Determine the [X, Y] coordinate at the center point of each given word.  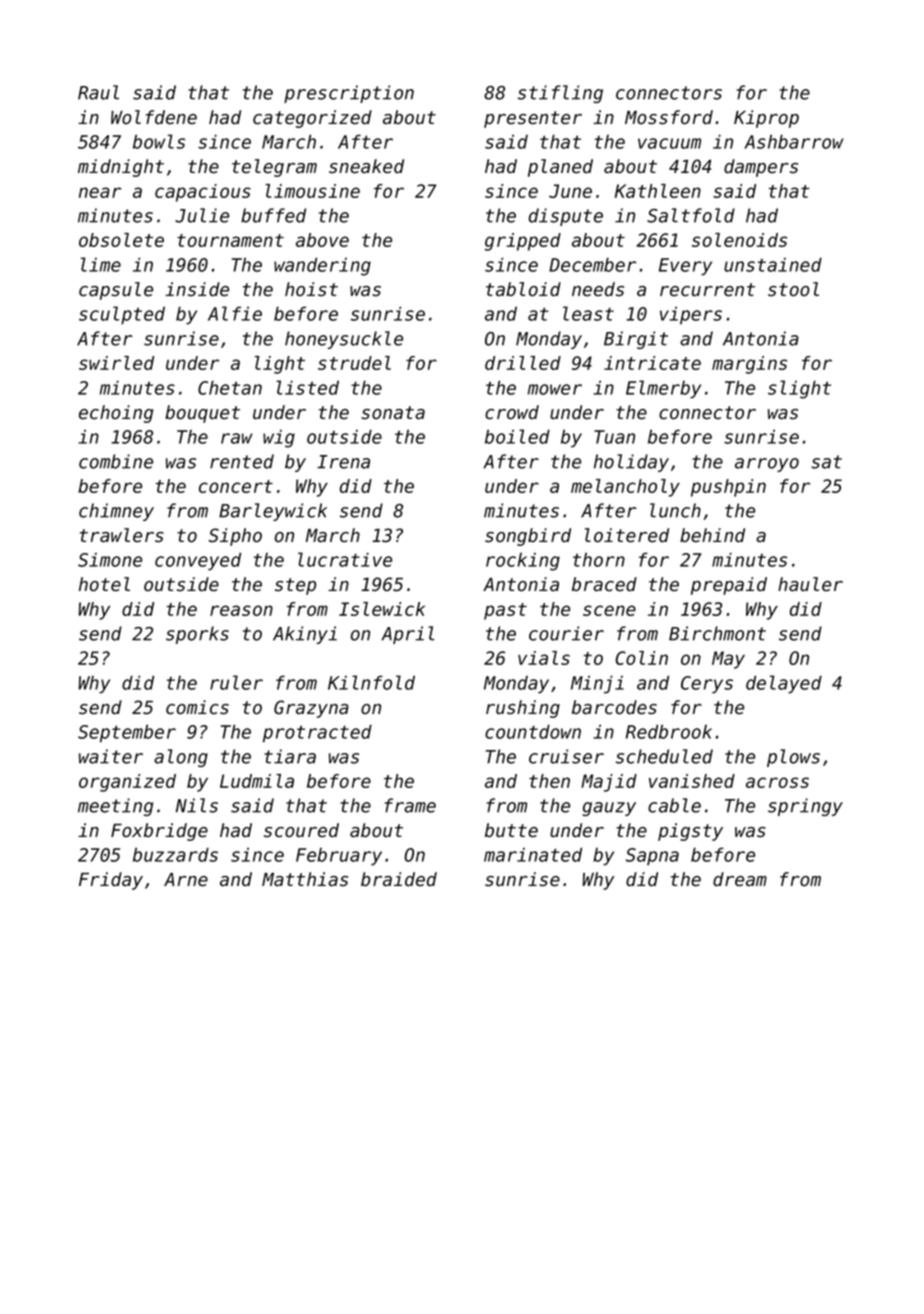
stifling [560, 94]
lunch [675, 510]
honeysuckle [344, 340]
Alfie [235, 313]
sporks [197, 635]
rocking [523, 562]
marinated [533, 854]
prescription [349, 94]
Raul [98, 92]
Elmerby [663, 389]
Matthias [305, 879]
